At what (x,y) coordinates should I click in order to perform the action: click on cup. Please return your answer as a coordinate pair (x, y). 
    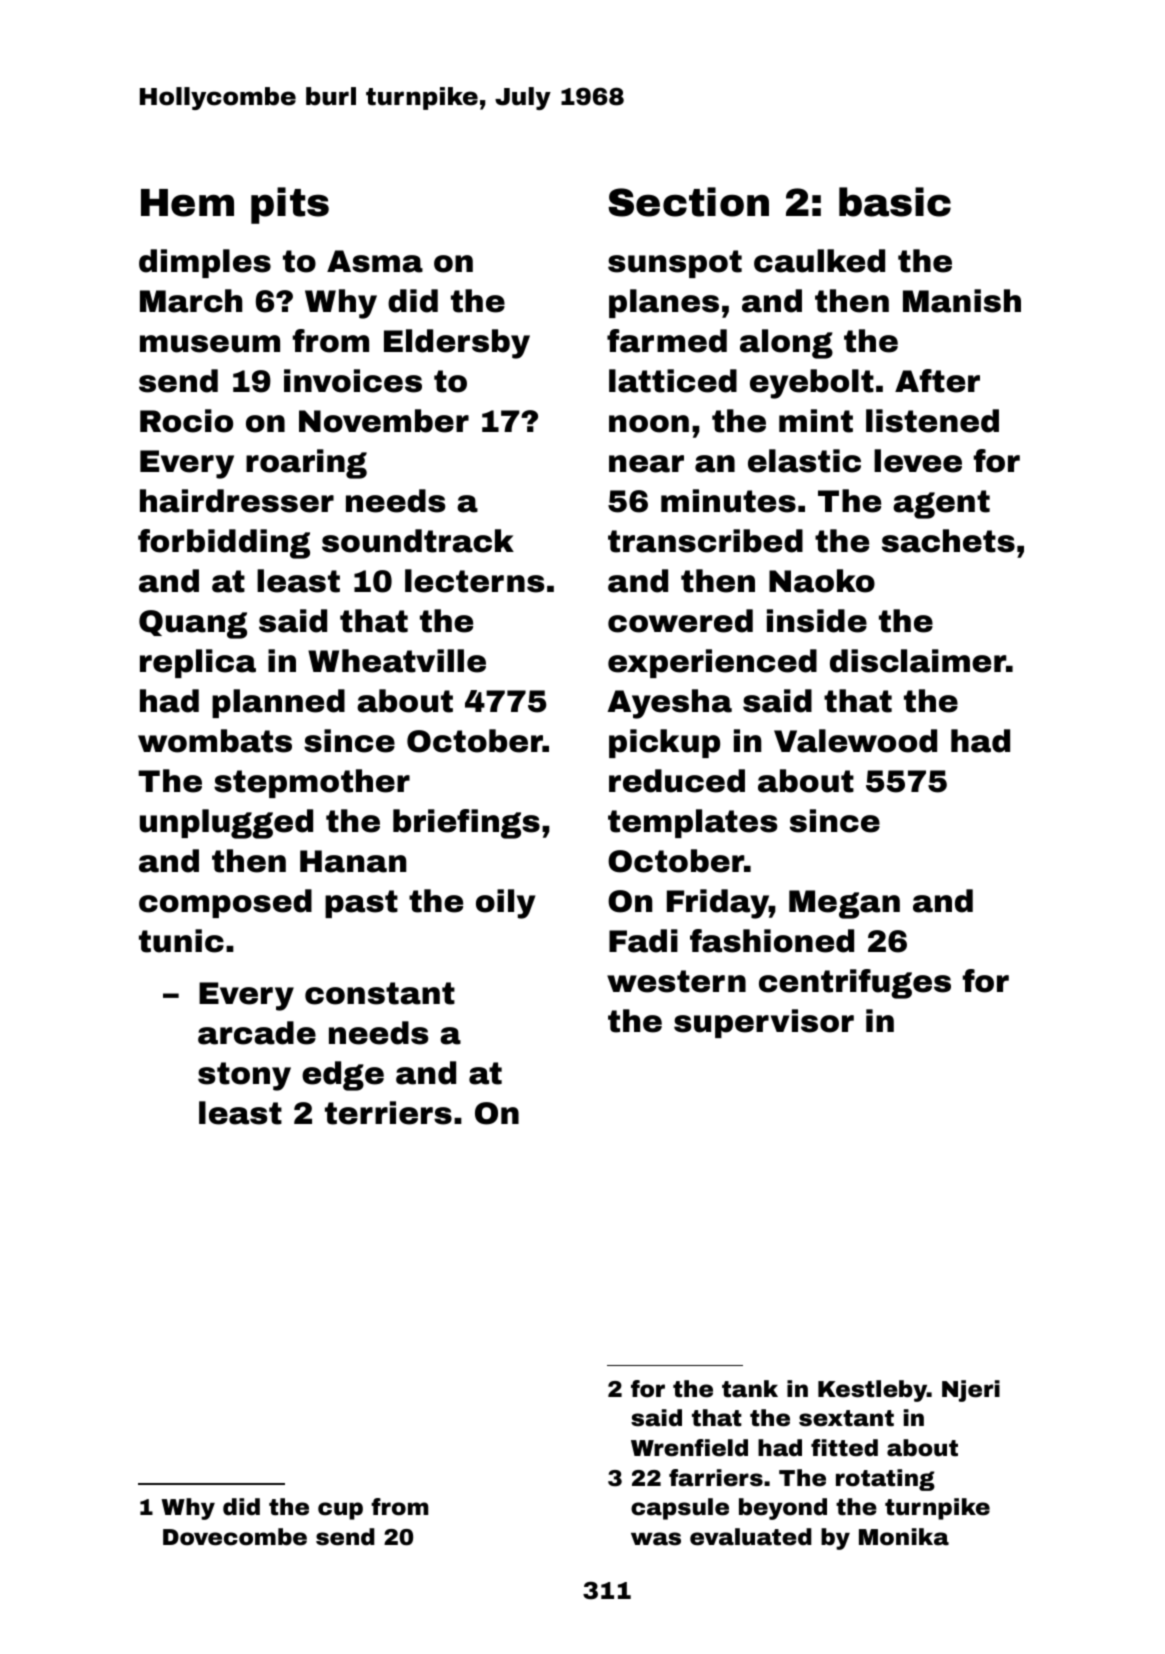
    Looking at the image, I should click on (340, 1511).
